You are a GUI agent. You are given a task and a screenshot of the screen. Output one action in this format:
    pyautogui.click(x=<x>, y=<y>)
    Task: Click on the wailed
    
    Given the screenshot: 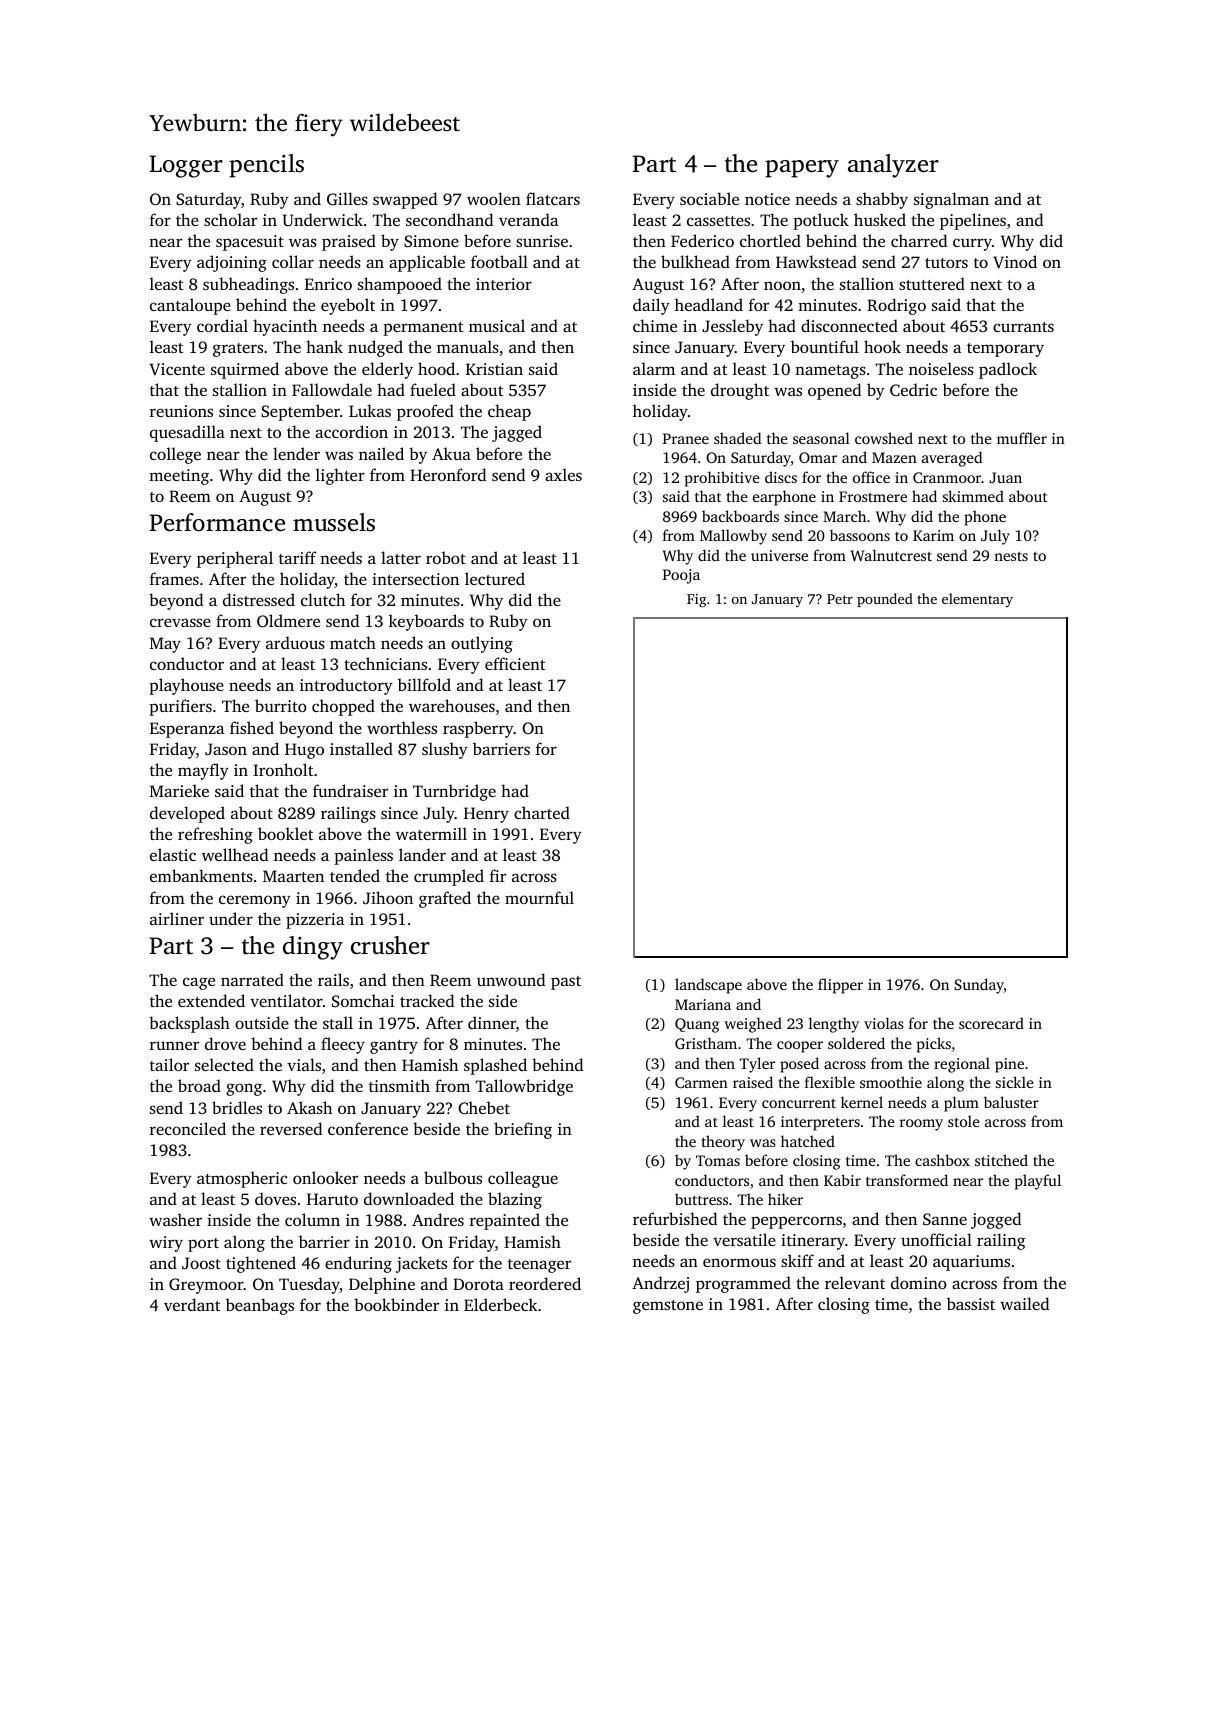 What is the action you would take?
    pyautogui.click(x=1024, y=1303)
